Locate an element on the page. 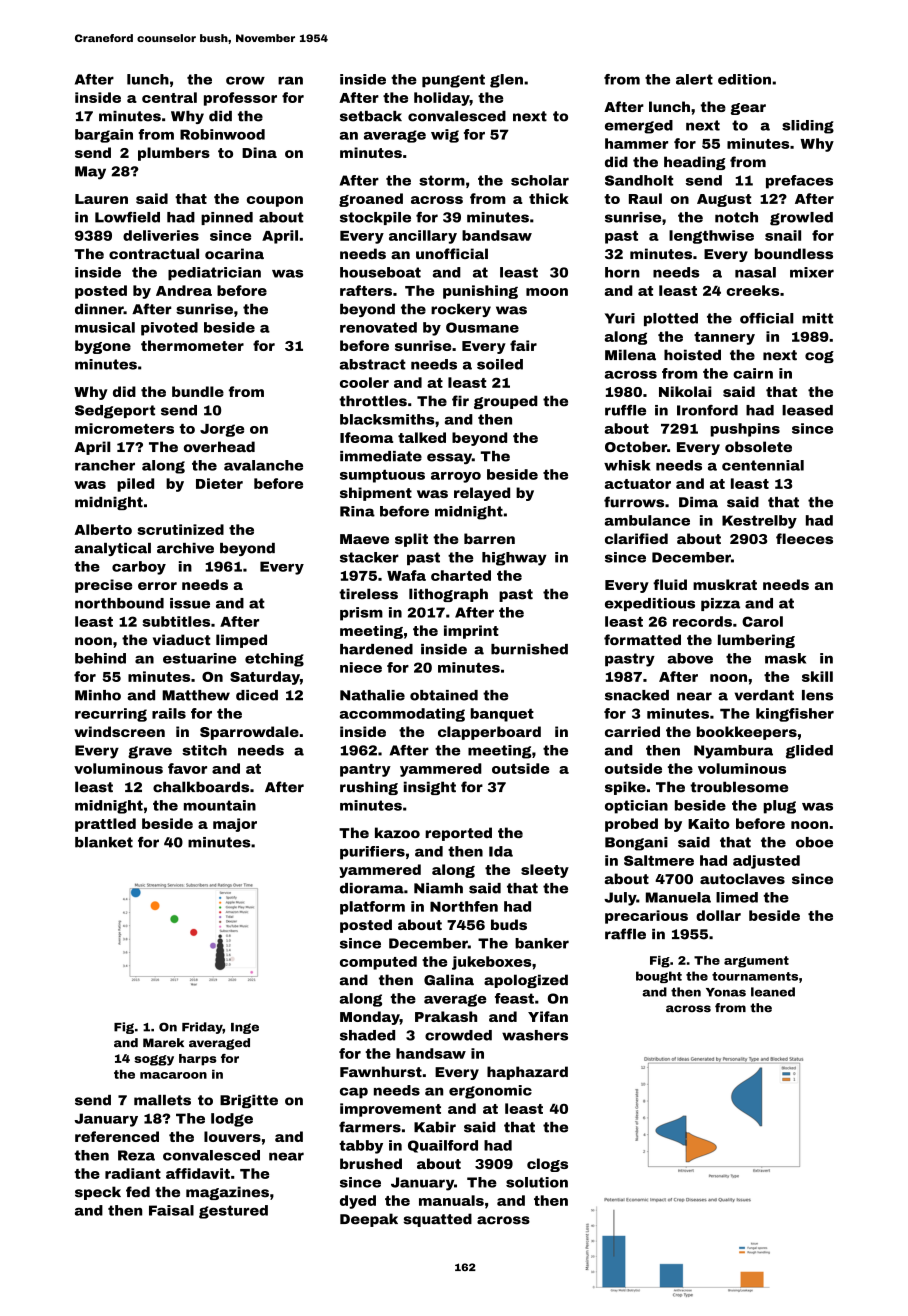 This image has height=1316, width=908. Raul is located at coordinates (645, 198).
